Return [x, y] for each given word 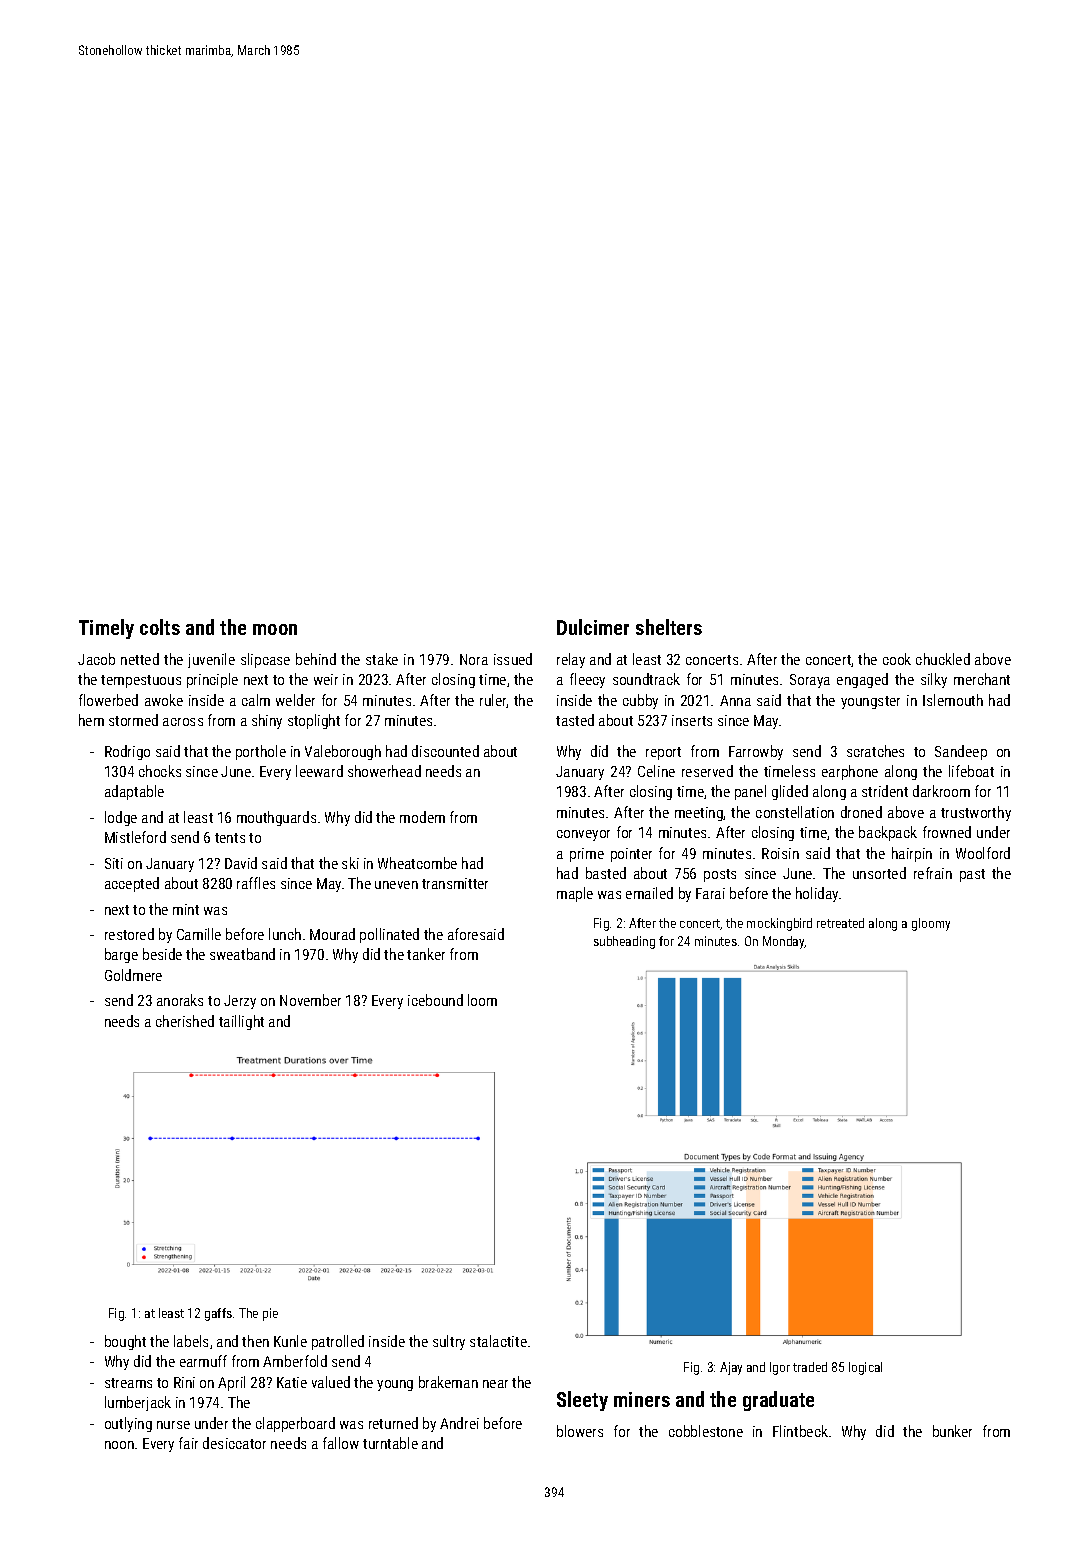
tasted [575, 720]
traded [810, 1367]
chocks [160, 771]
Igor [780, 1368]
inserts [692, 720]
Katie [292, 1382]
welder [295, 700]
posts [720, 875]
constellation [795, 812]
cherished [185, 1021]
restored [129, 934]
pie [270, 1314]
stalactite [498, 1341]
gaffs [218, 1314]
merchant [982, 679]
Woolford [983, 853]
